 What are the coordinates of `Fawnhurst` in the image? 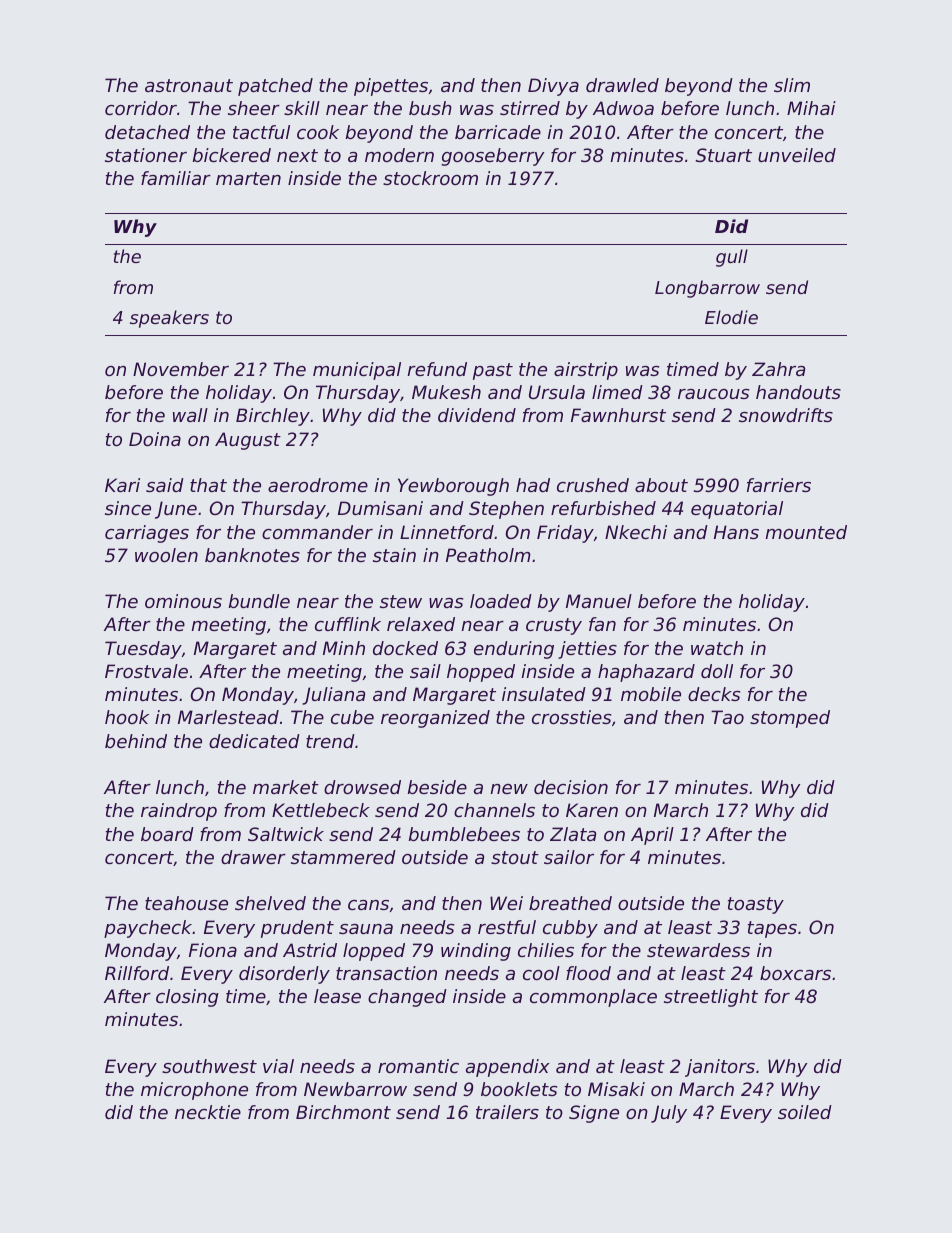 It's located at (618, 415).
